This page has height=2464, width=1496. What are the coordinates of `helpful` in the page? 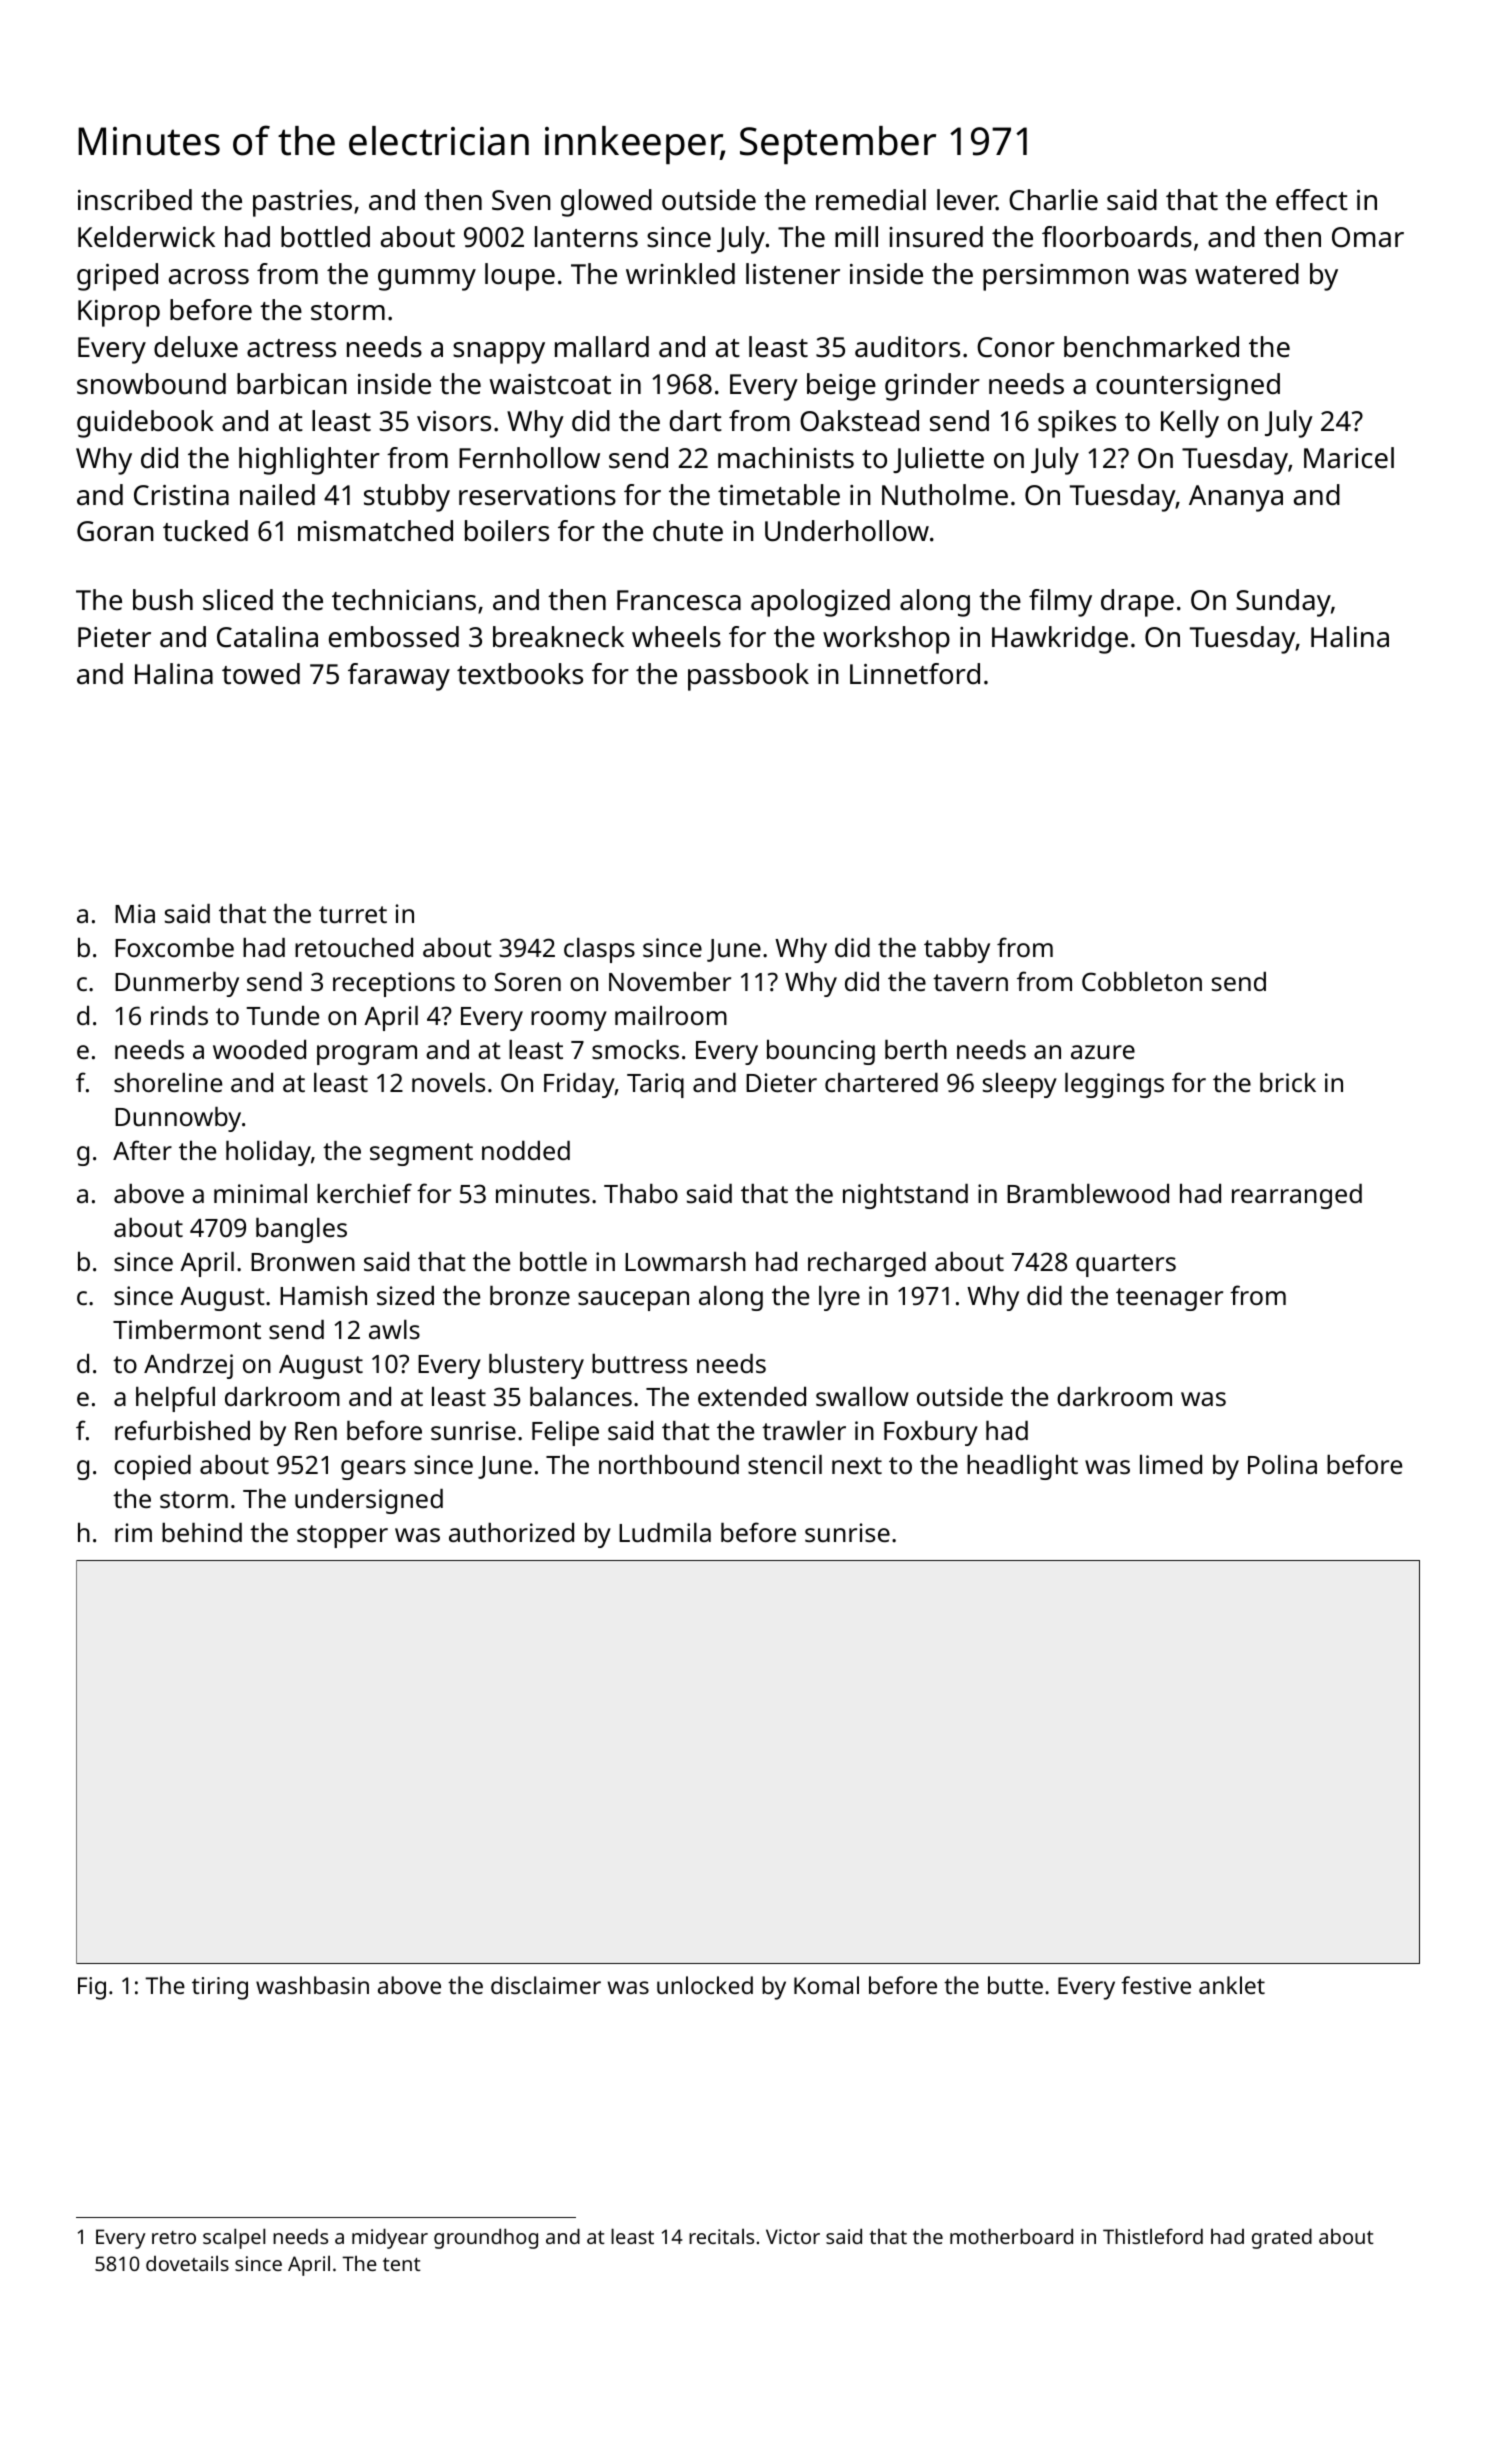 It's located at (175, 1399).
